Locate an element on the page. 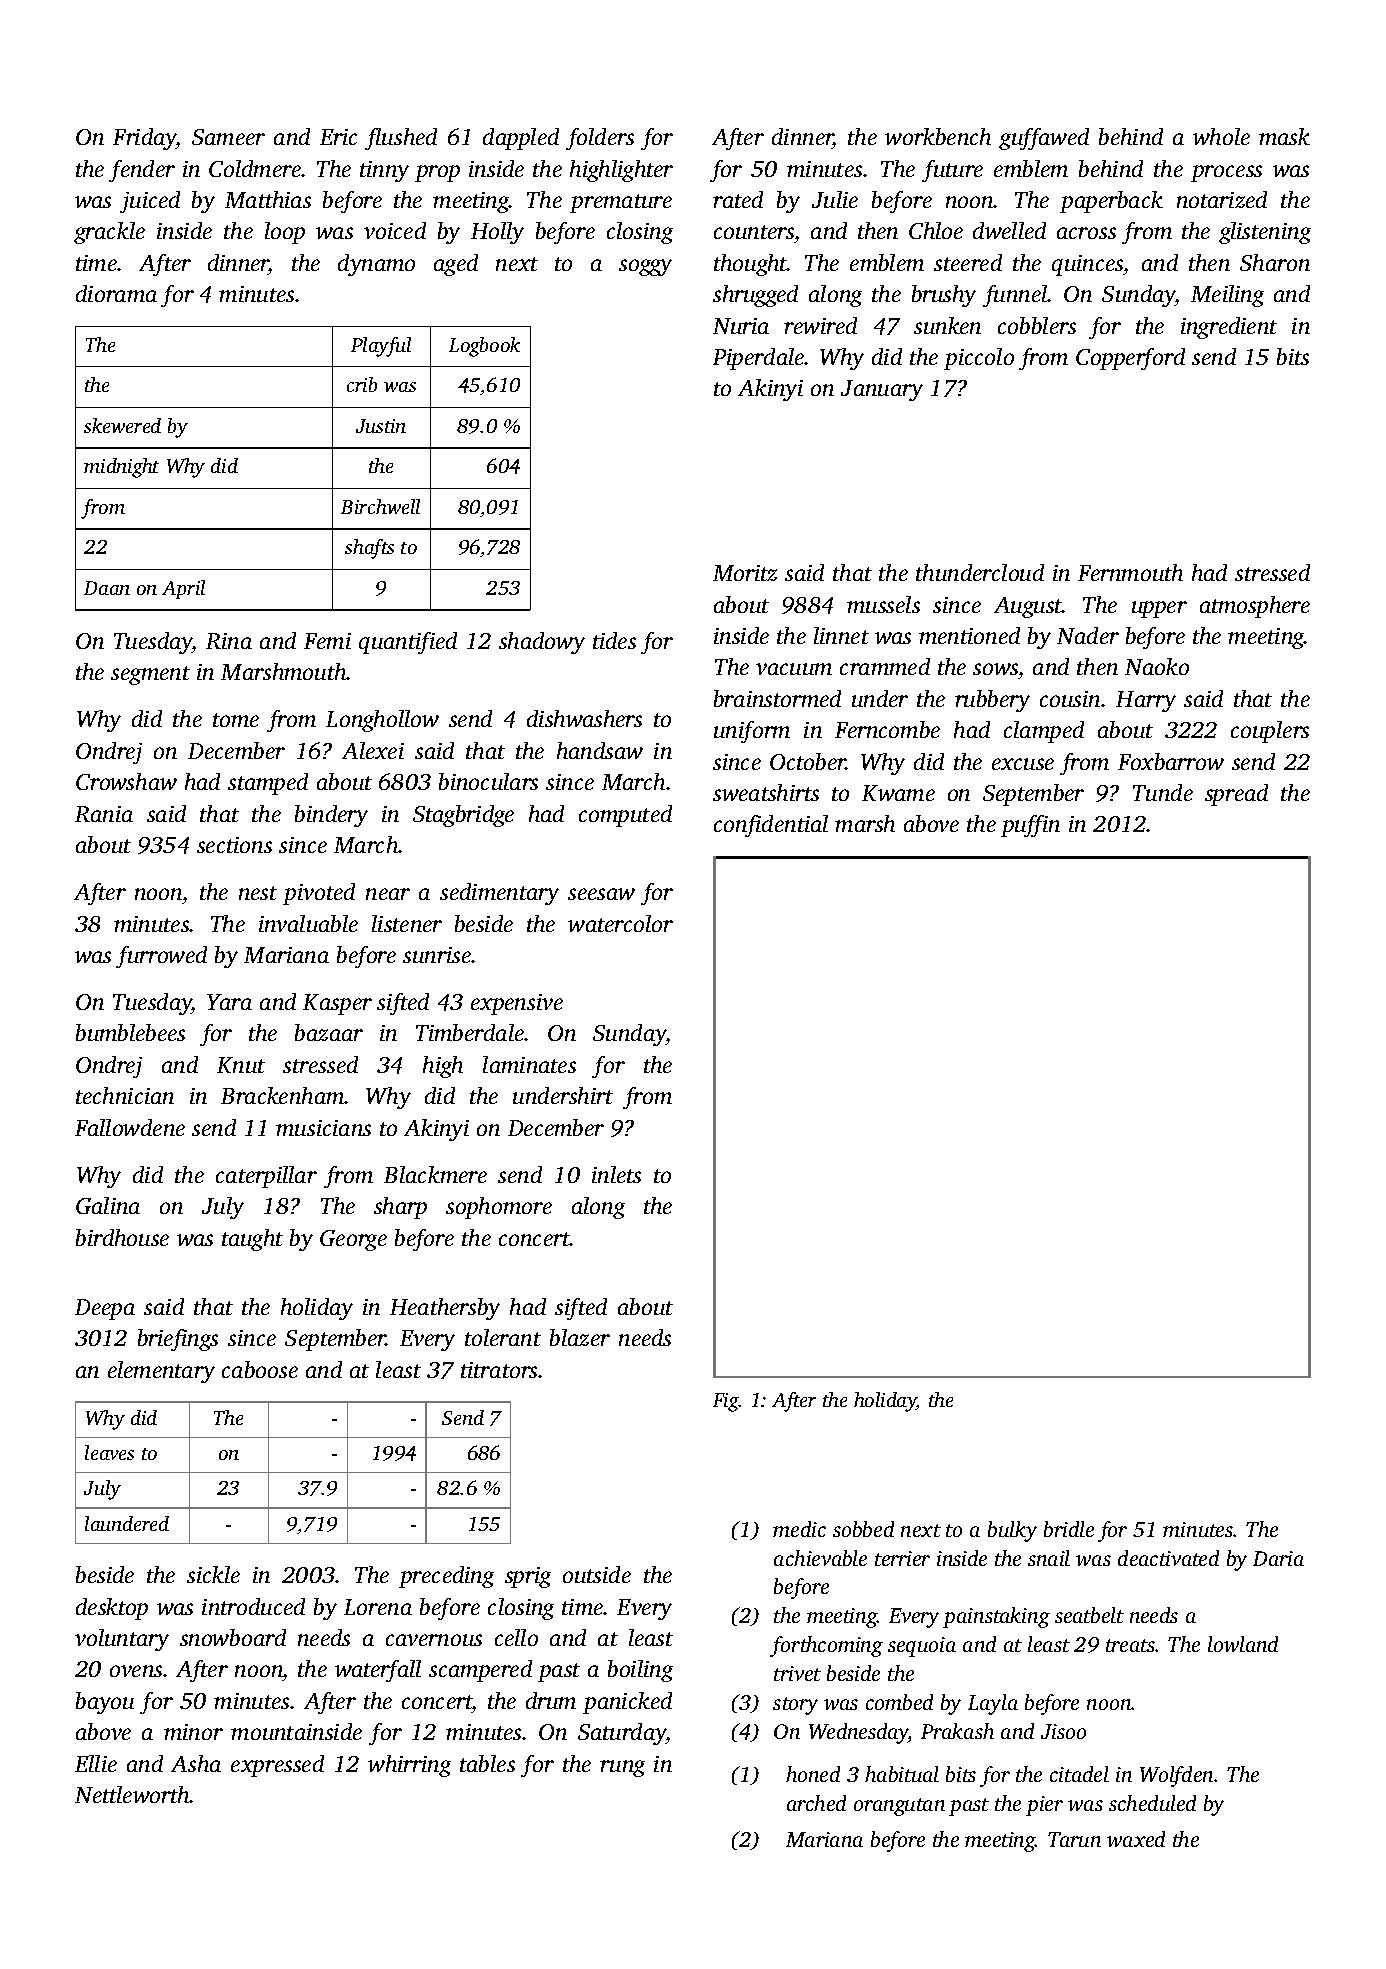 This page has height=1969, width=1386. Nuria is located at coordinates (741, 326).
